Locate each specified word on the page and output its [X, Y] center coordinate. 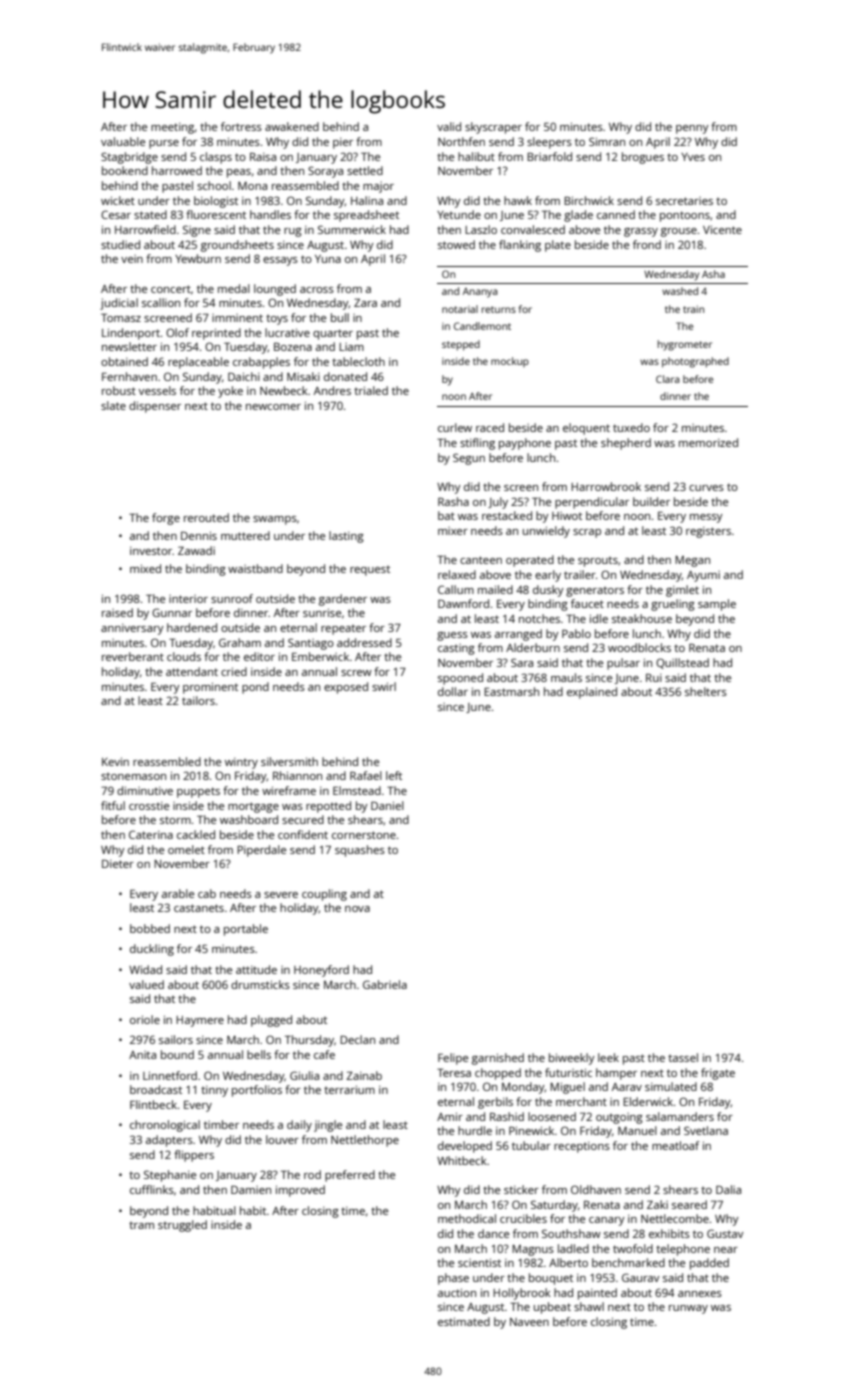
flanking [520, 246]
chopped [498, 1074]
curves [706, 488]
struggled [182, 1226]
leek [608, 1057]
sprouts [598, 562]
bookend [125, 170]
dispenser [155, 407]
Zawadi [196, 550]
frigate [718, 1074]
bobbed [150, 928]
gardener [343, 600]
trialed [371, 390]
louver [282, 1139]
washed [680, 291]
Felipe [453, 1059]
